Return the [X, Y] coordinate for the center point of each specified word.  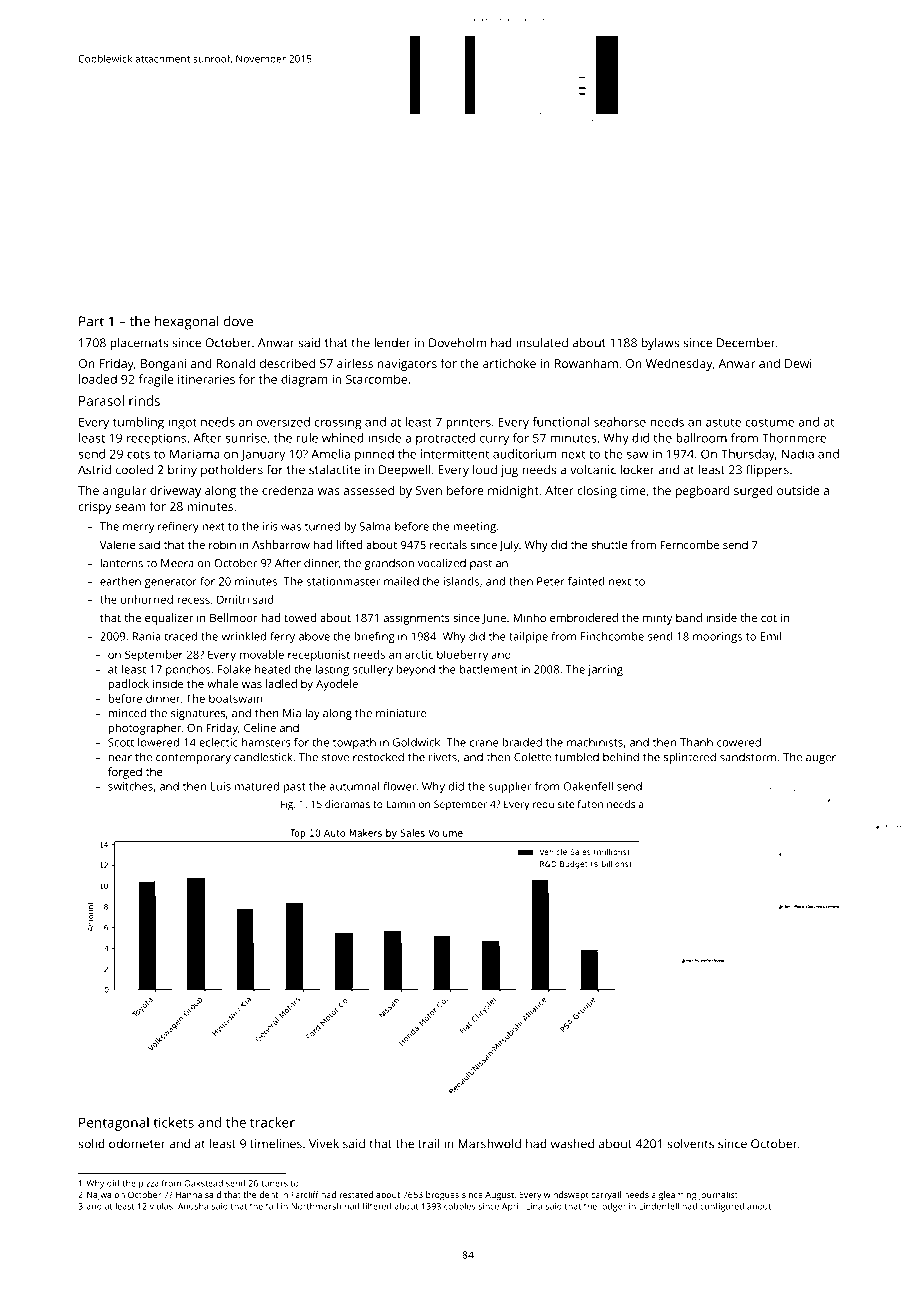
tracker [272, 1122]
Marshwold [489, 1144]
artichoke [509, 363]
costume [769, 422]
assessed [368, 490]
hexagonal [187, 323]
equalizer [169, 619]
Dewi [798, 363]
